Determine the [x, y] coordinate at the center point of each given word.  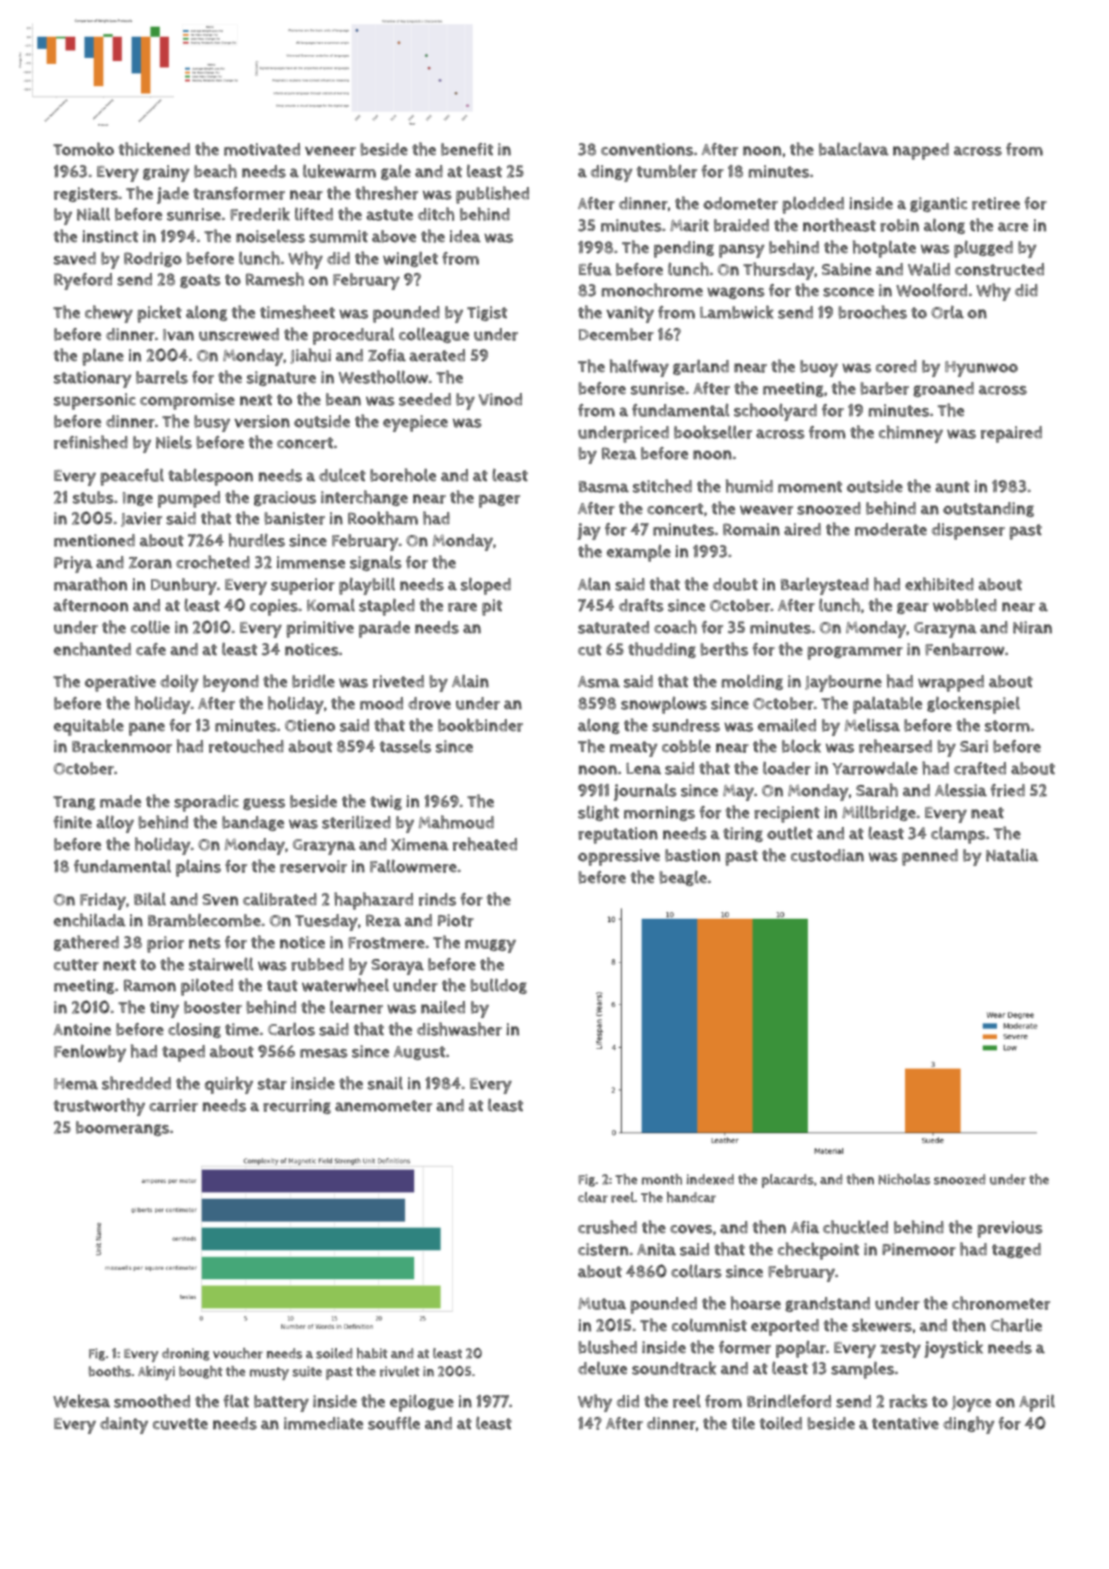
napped [921, 151]
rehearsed [895, 746]
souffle [394, 1423]
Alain [470, 681]
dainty [124, 1425]
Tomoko [83, 149]
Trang [74, 803]
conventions [647, 149]
